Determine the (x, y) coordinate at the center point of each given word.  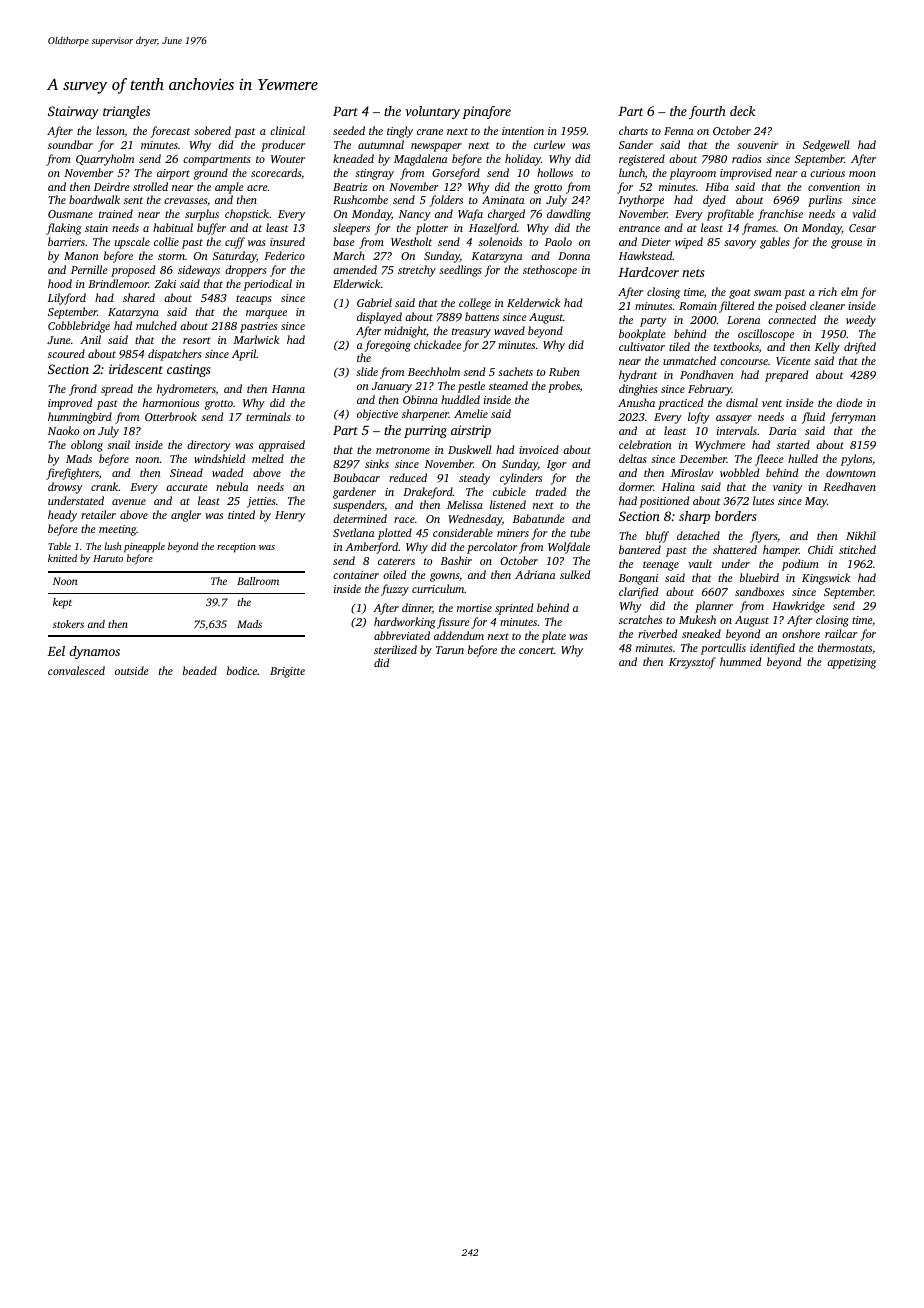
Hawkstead (646, 255)
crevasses (186, 202)
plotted (395, 534)
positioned (664, 502)
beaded (200, 670)
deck (743, 111)
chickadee (437, 344)
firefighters (72, 474)
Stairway (73, 112)
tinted (241, 514)
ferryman (853, 418)
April (244, 355)
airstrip (471, 431)
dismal (742, 402)
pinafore (486, 112)
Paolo (558, 241)
